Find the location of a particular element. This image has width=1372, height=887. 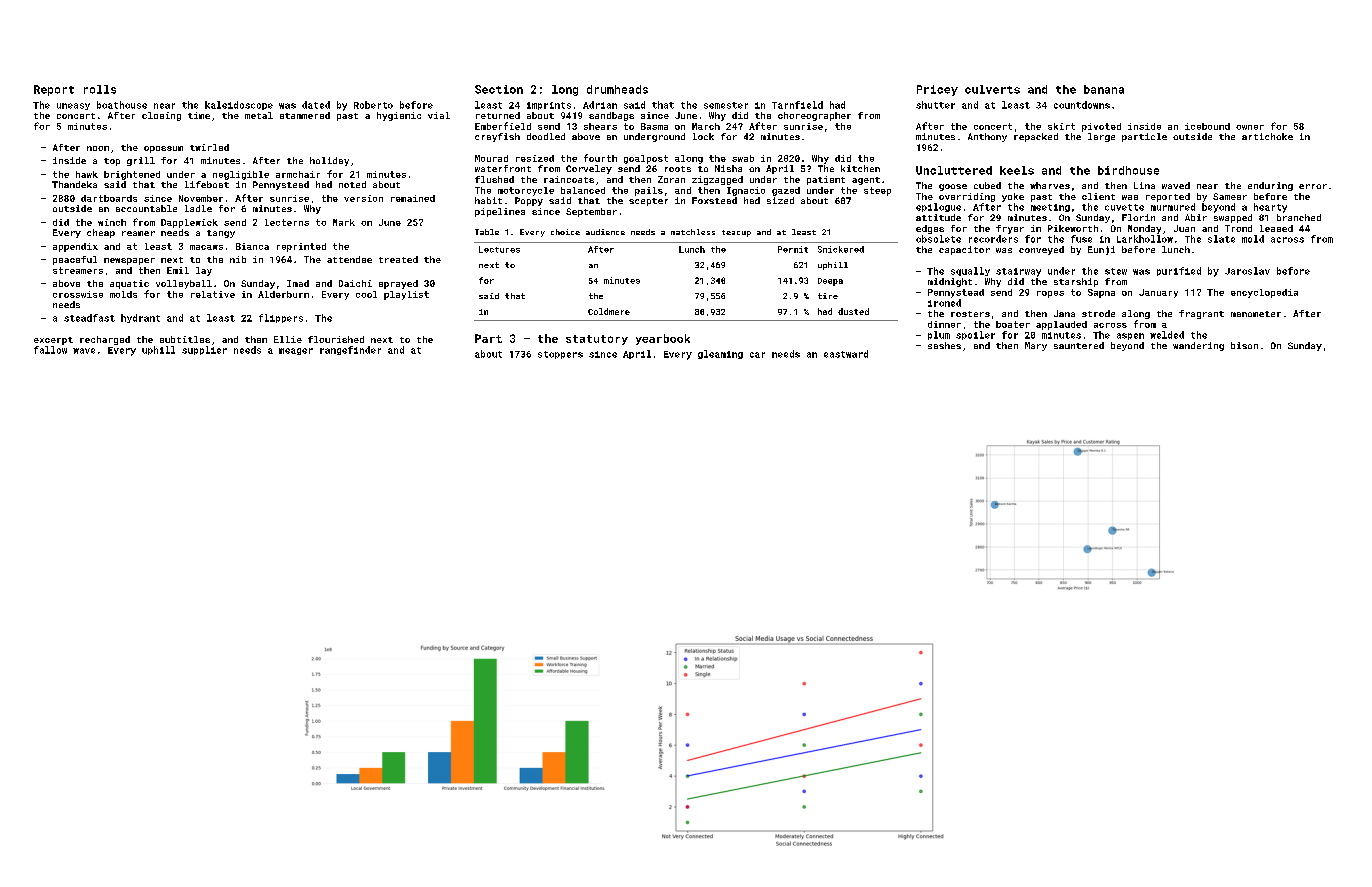

error is located at coordinates (1313, 186).
